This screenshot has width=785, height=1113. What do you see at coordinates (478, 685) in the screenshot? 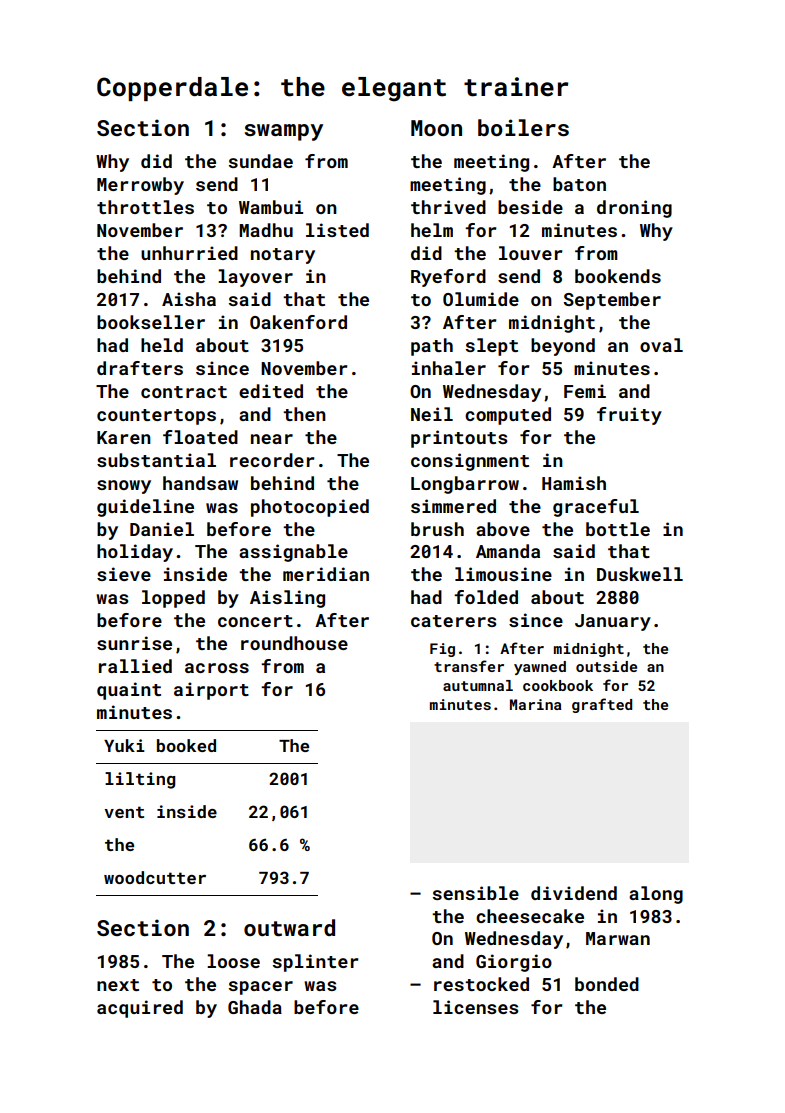
I see `autumnal` at bounding box center [478, 685].
